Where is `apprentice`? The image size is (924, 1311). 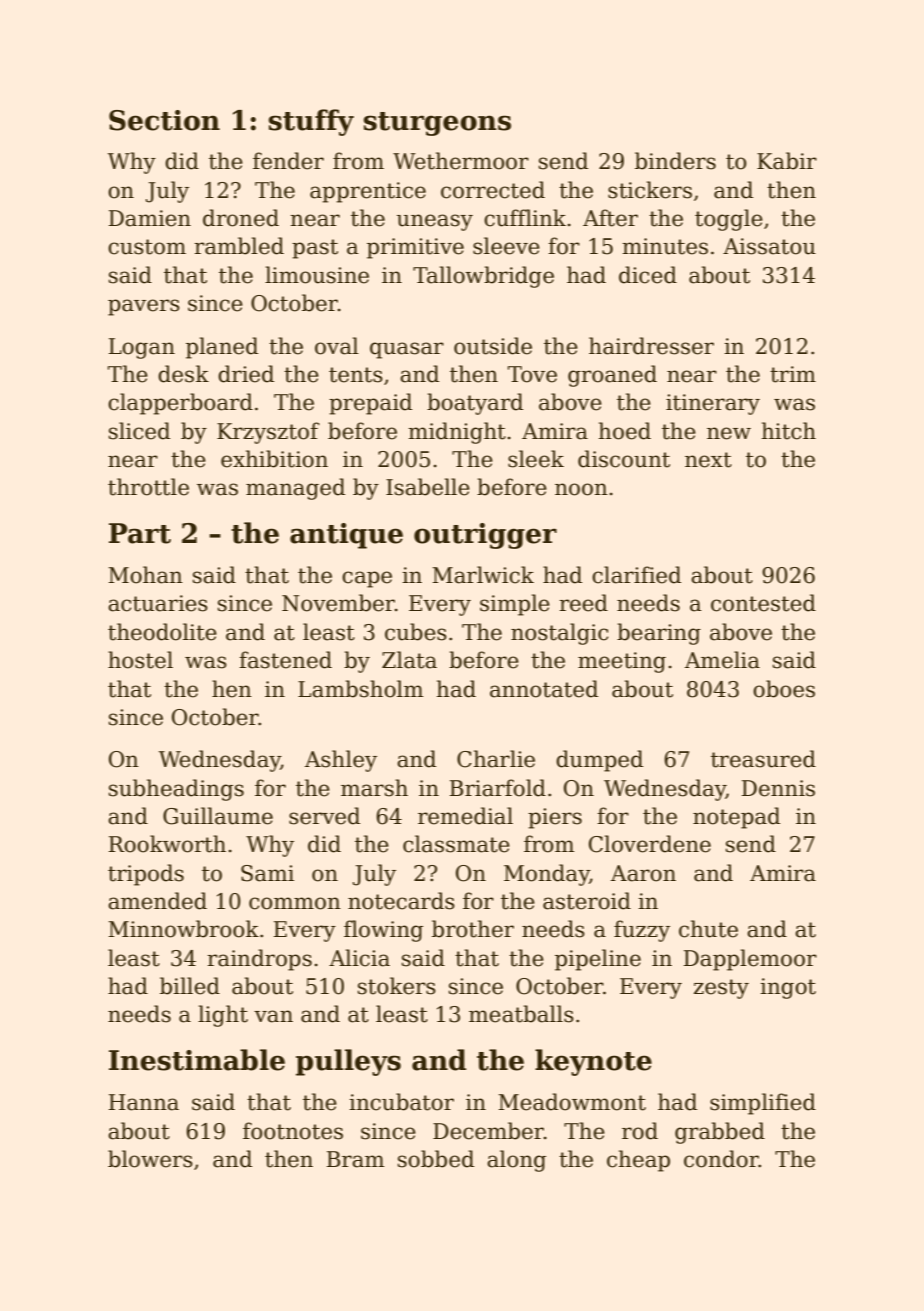
apprentice is located at coordinates (368, 192).
